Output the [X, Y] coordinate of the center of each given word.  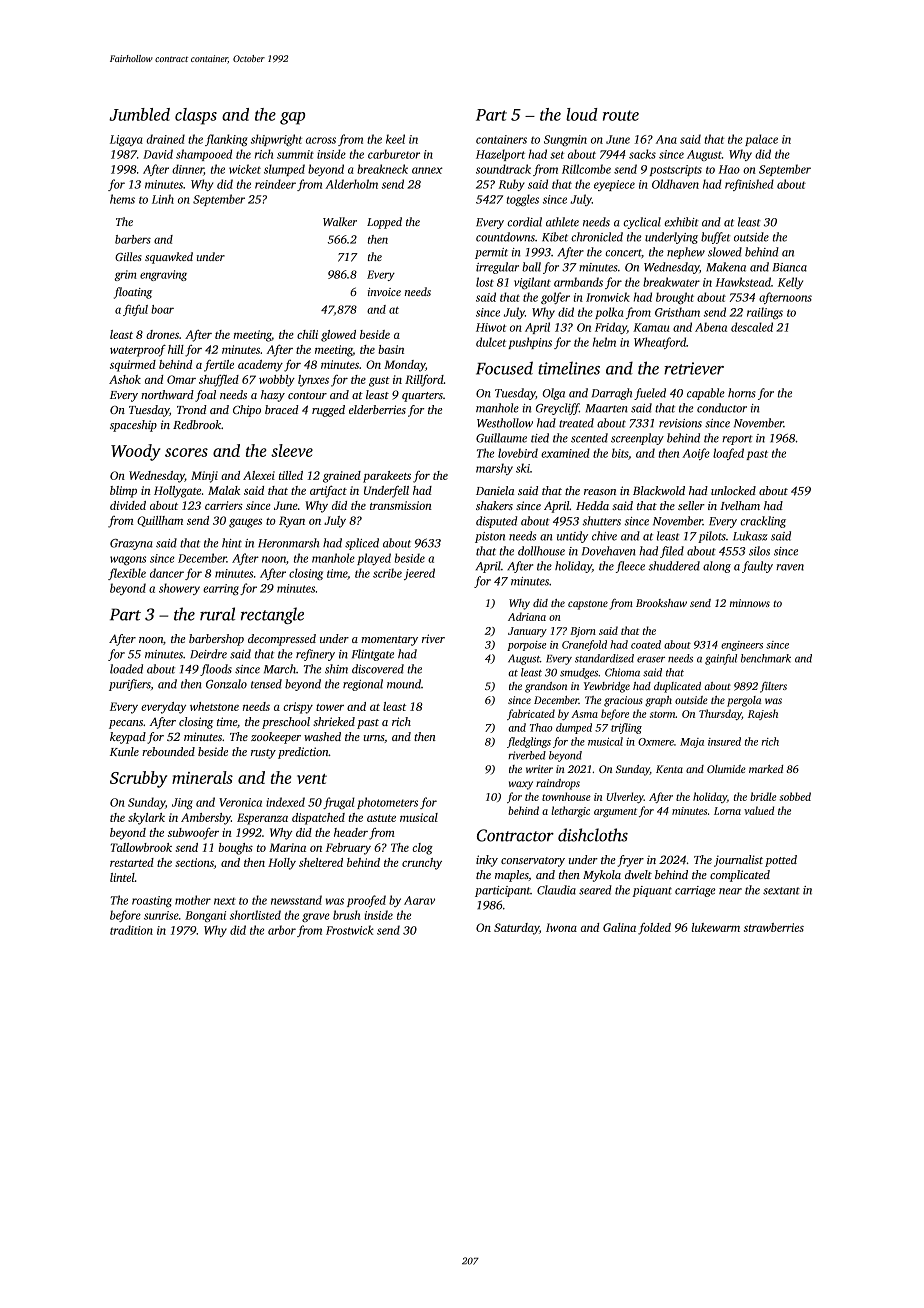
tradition [131, 930]
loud [582, 114]
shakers [494, 505]
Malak [224, 490]
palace [761, 140]
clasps [196, 116]
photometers [387, 803]
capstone [588, 605]
